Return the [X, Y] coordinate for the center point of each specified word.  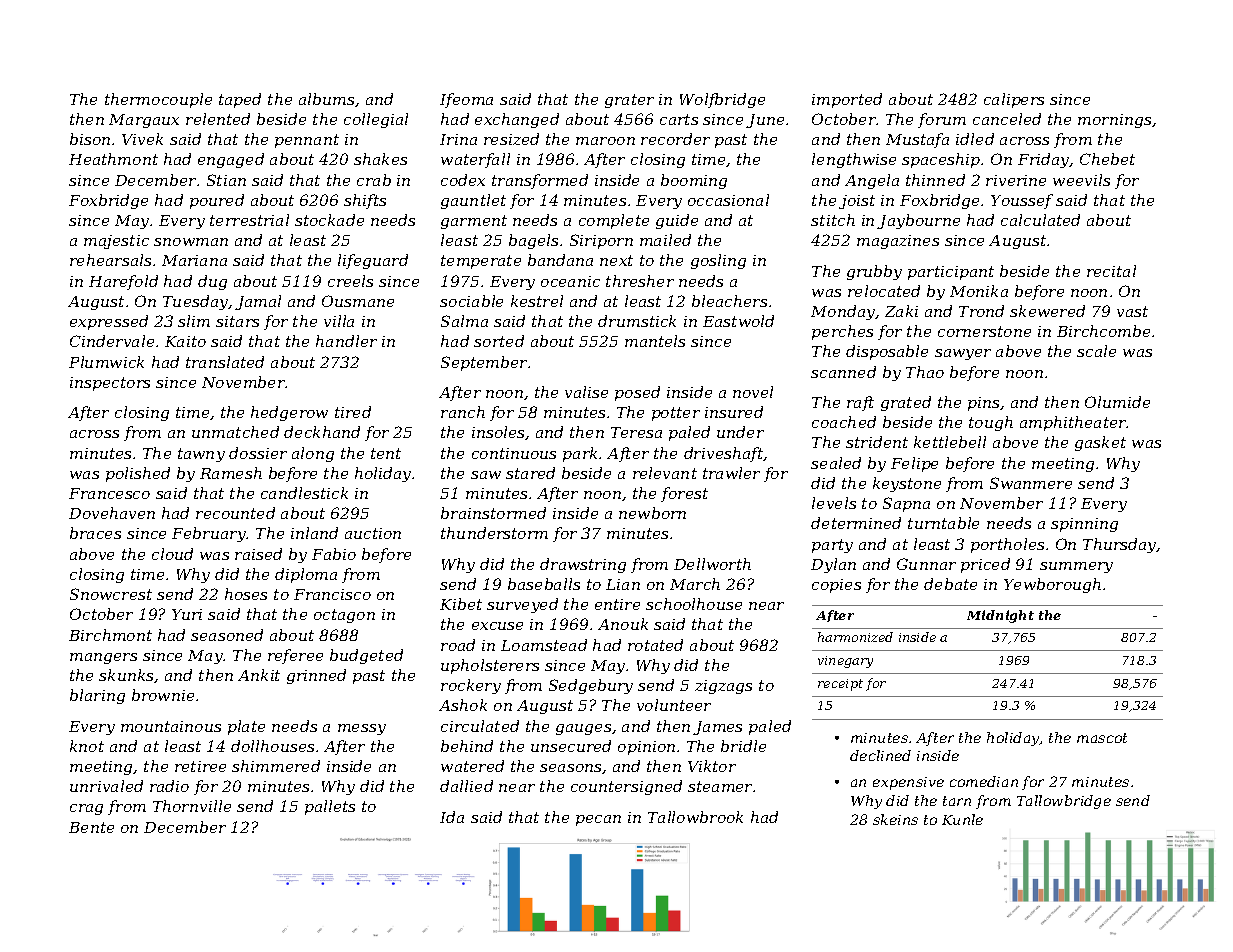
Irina [458, 139]
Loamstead [544, 645]
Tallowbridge [1064, 802]
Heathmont [113, 159]
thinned [935, 180]
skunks [127, 676]
